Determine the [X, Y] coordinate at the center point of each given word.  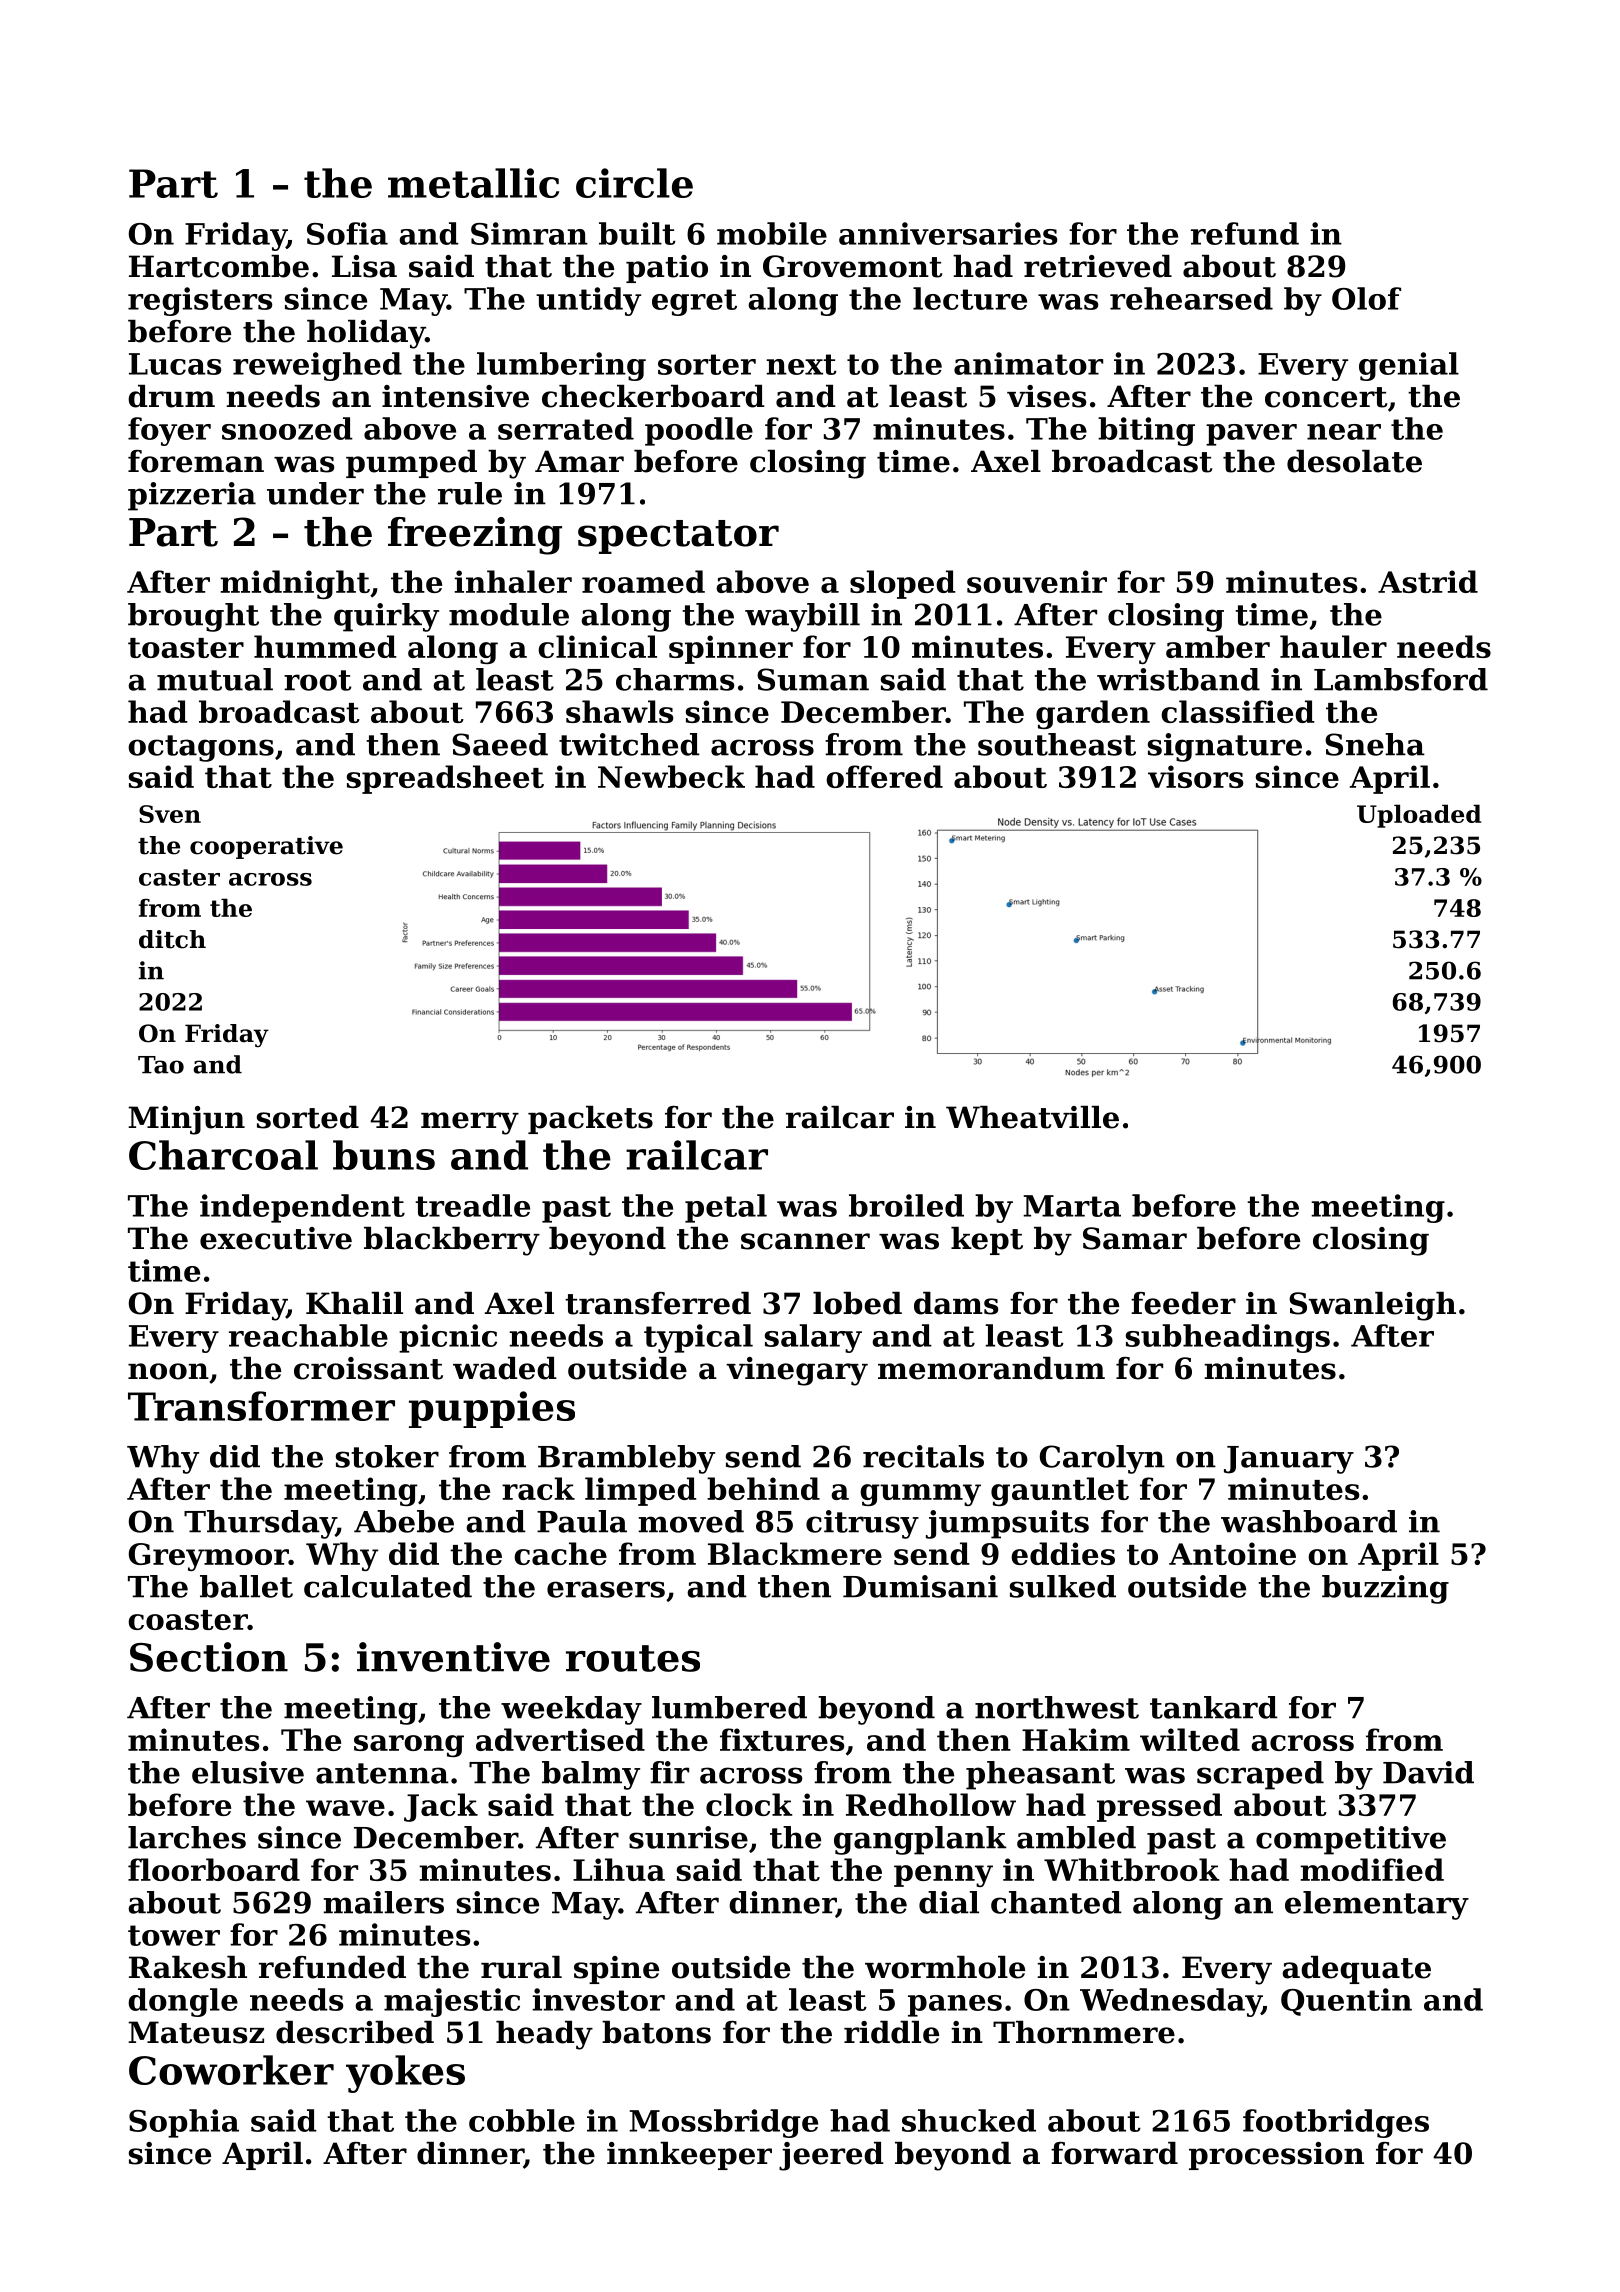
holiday [366, 334]
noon [168, 1371]
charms [675, 679]
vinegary [797, 1371]
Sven [170, 814]
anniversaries [948, 233]
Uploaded [1419, 816]
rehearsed [1191, 298]
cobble [522, 2120]
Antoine [1232, 1553]
